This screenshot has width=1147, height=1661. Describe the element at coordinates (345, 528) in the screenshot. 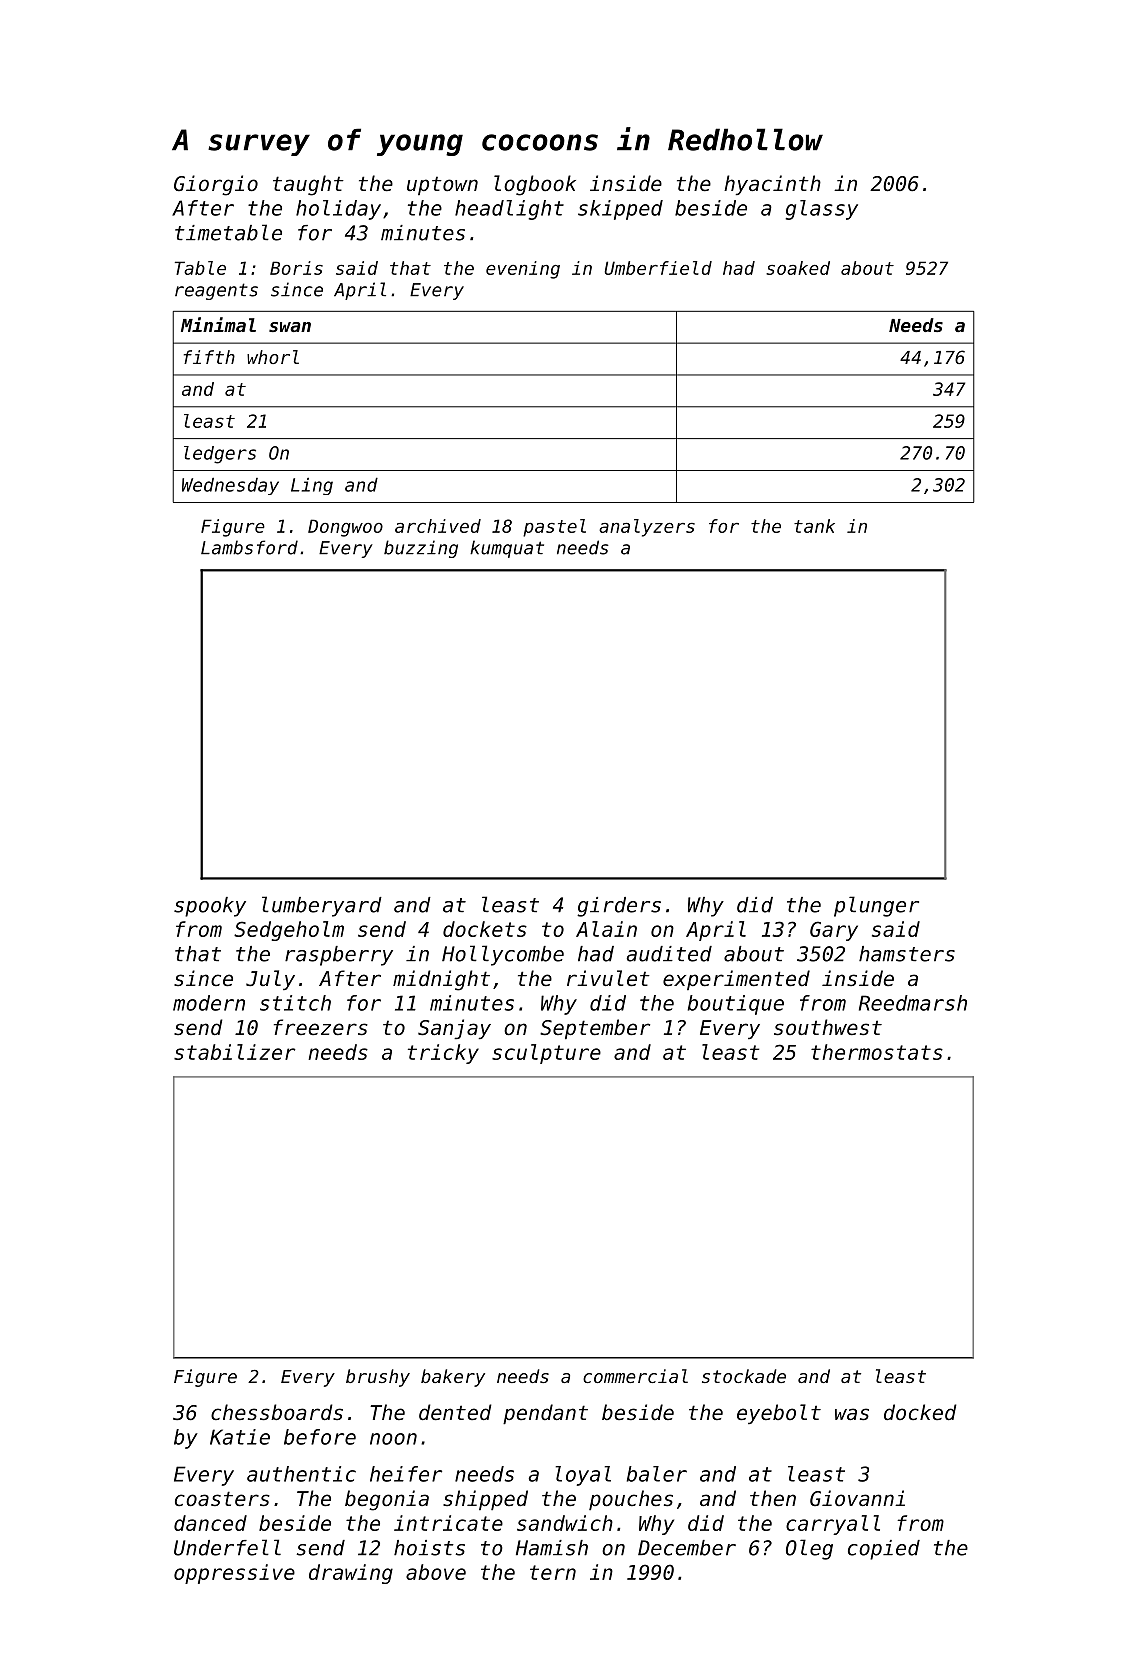

I see `Dongwoo` at that location.
